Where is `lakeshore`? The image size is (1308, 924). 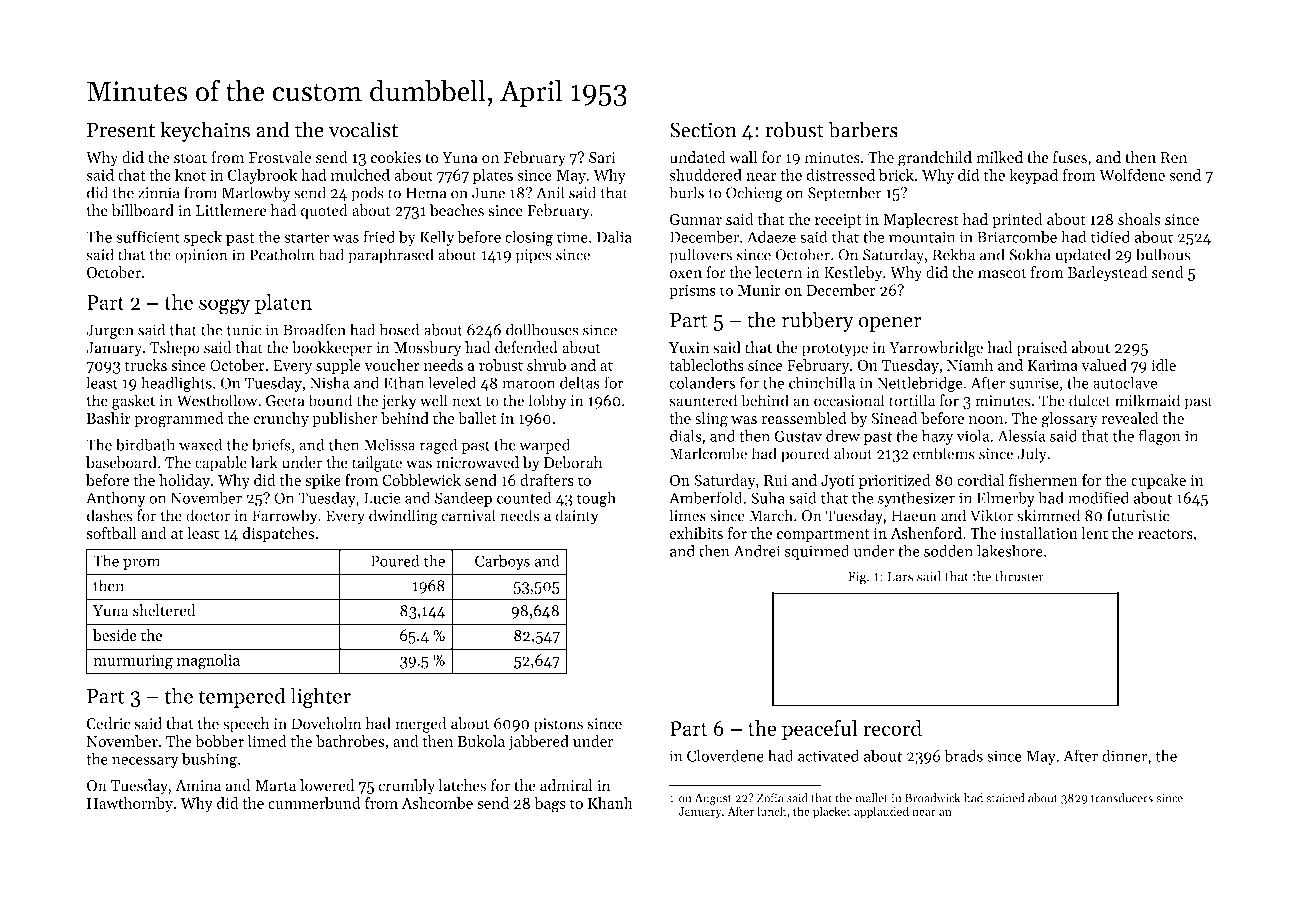
lakeshore is located at coordinates (1010, 550).
